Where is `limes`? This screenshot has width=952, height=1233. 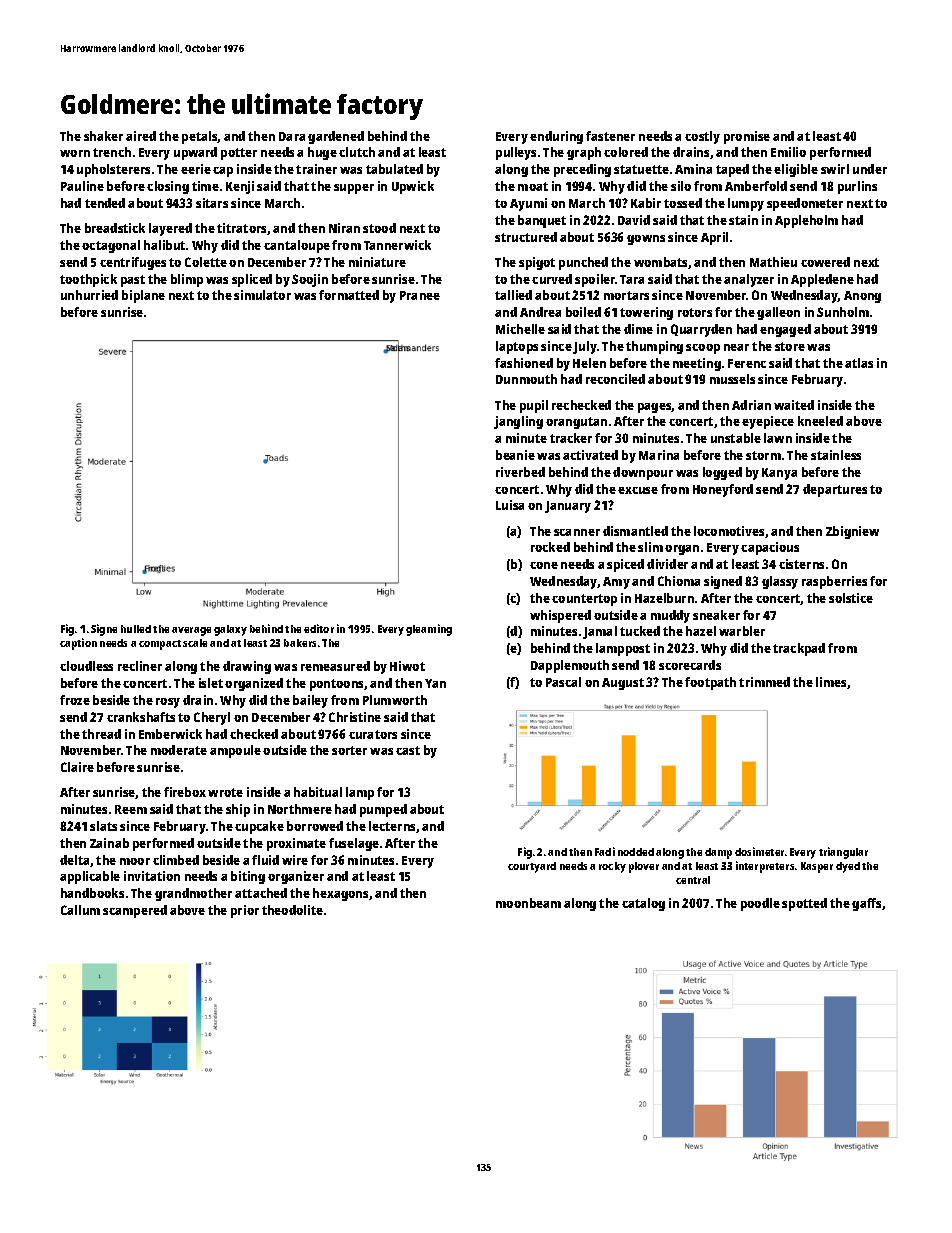 limes is located at coordinates (831, 682).
